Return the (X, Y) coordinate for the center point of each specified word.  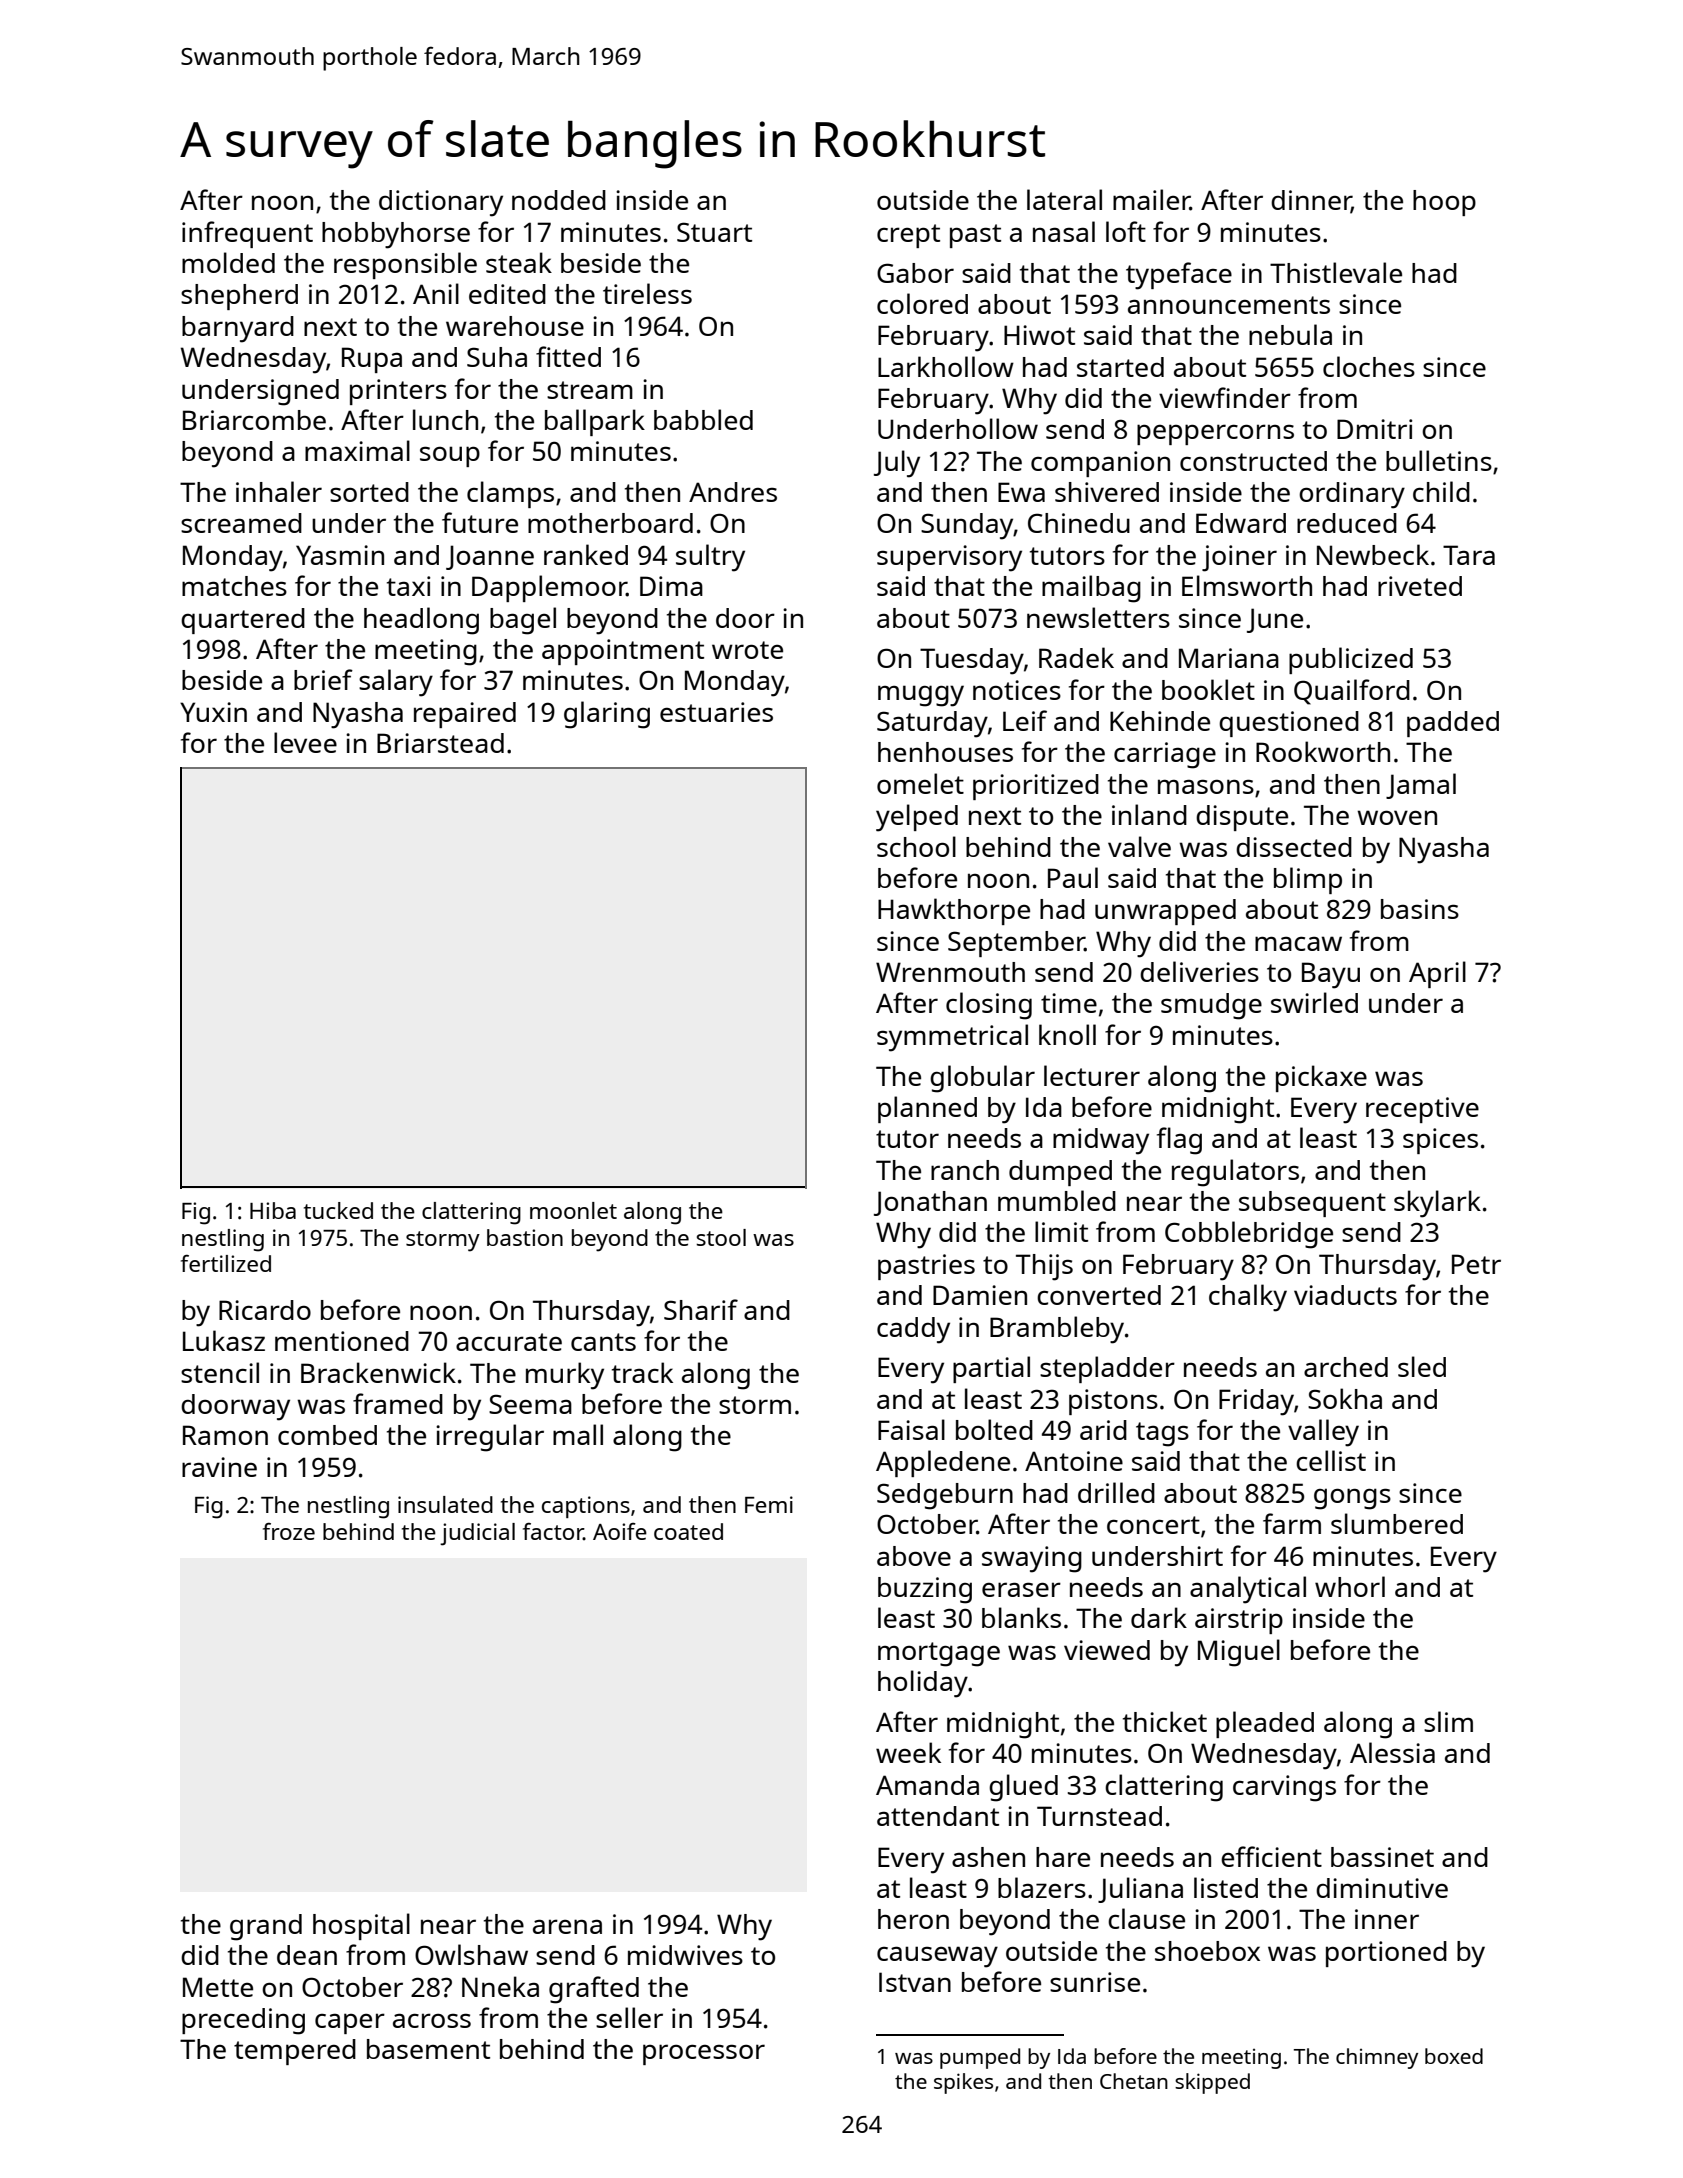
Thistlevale (1336, 272)
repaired (465, 715)
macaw (1298, 943)
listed (1226, 1887)
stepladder (1107, 1369)
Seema (530, 1404)
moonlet (573, 1210)
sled (1422, 1366)
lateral (1064, 199)
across (432, 2020)
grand (266, 1927)
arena (567, 1926)
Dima (671, 586)
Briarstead (440, 743)
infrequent (247, 234)
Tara (1469, 555)
